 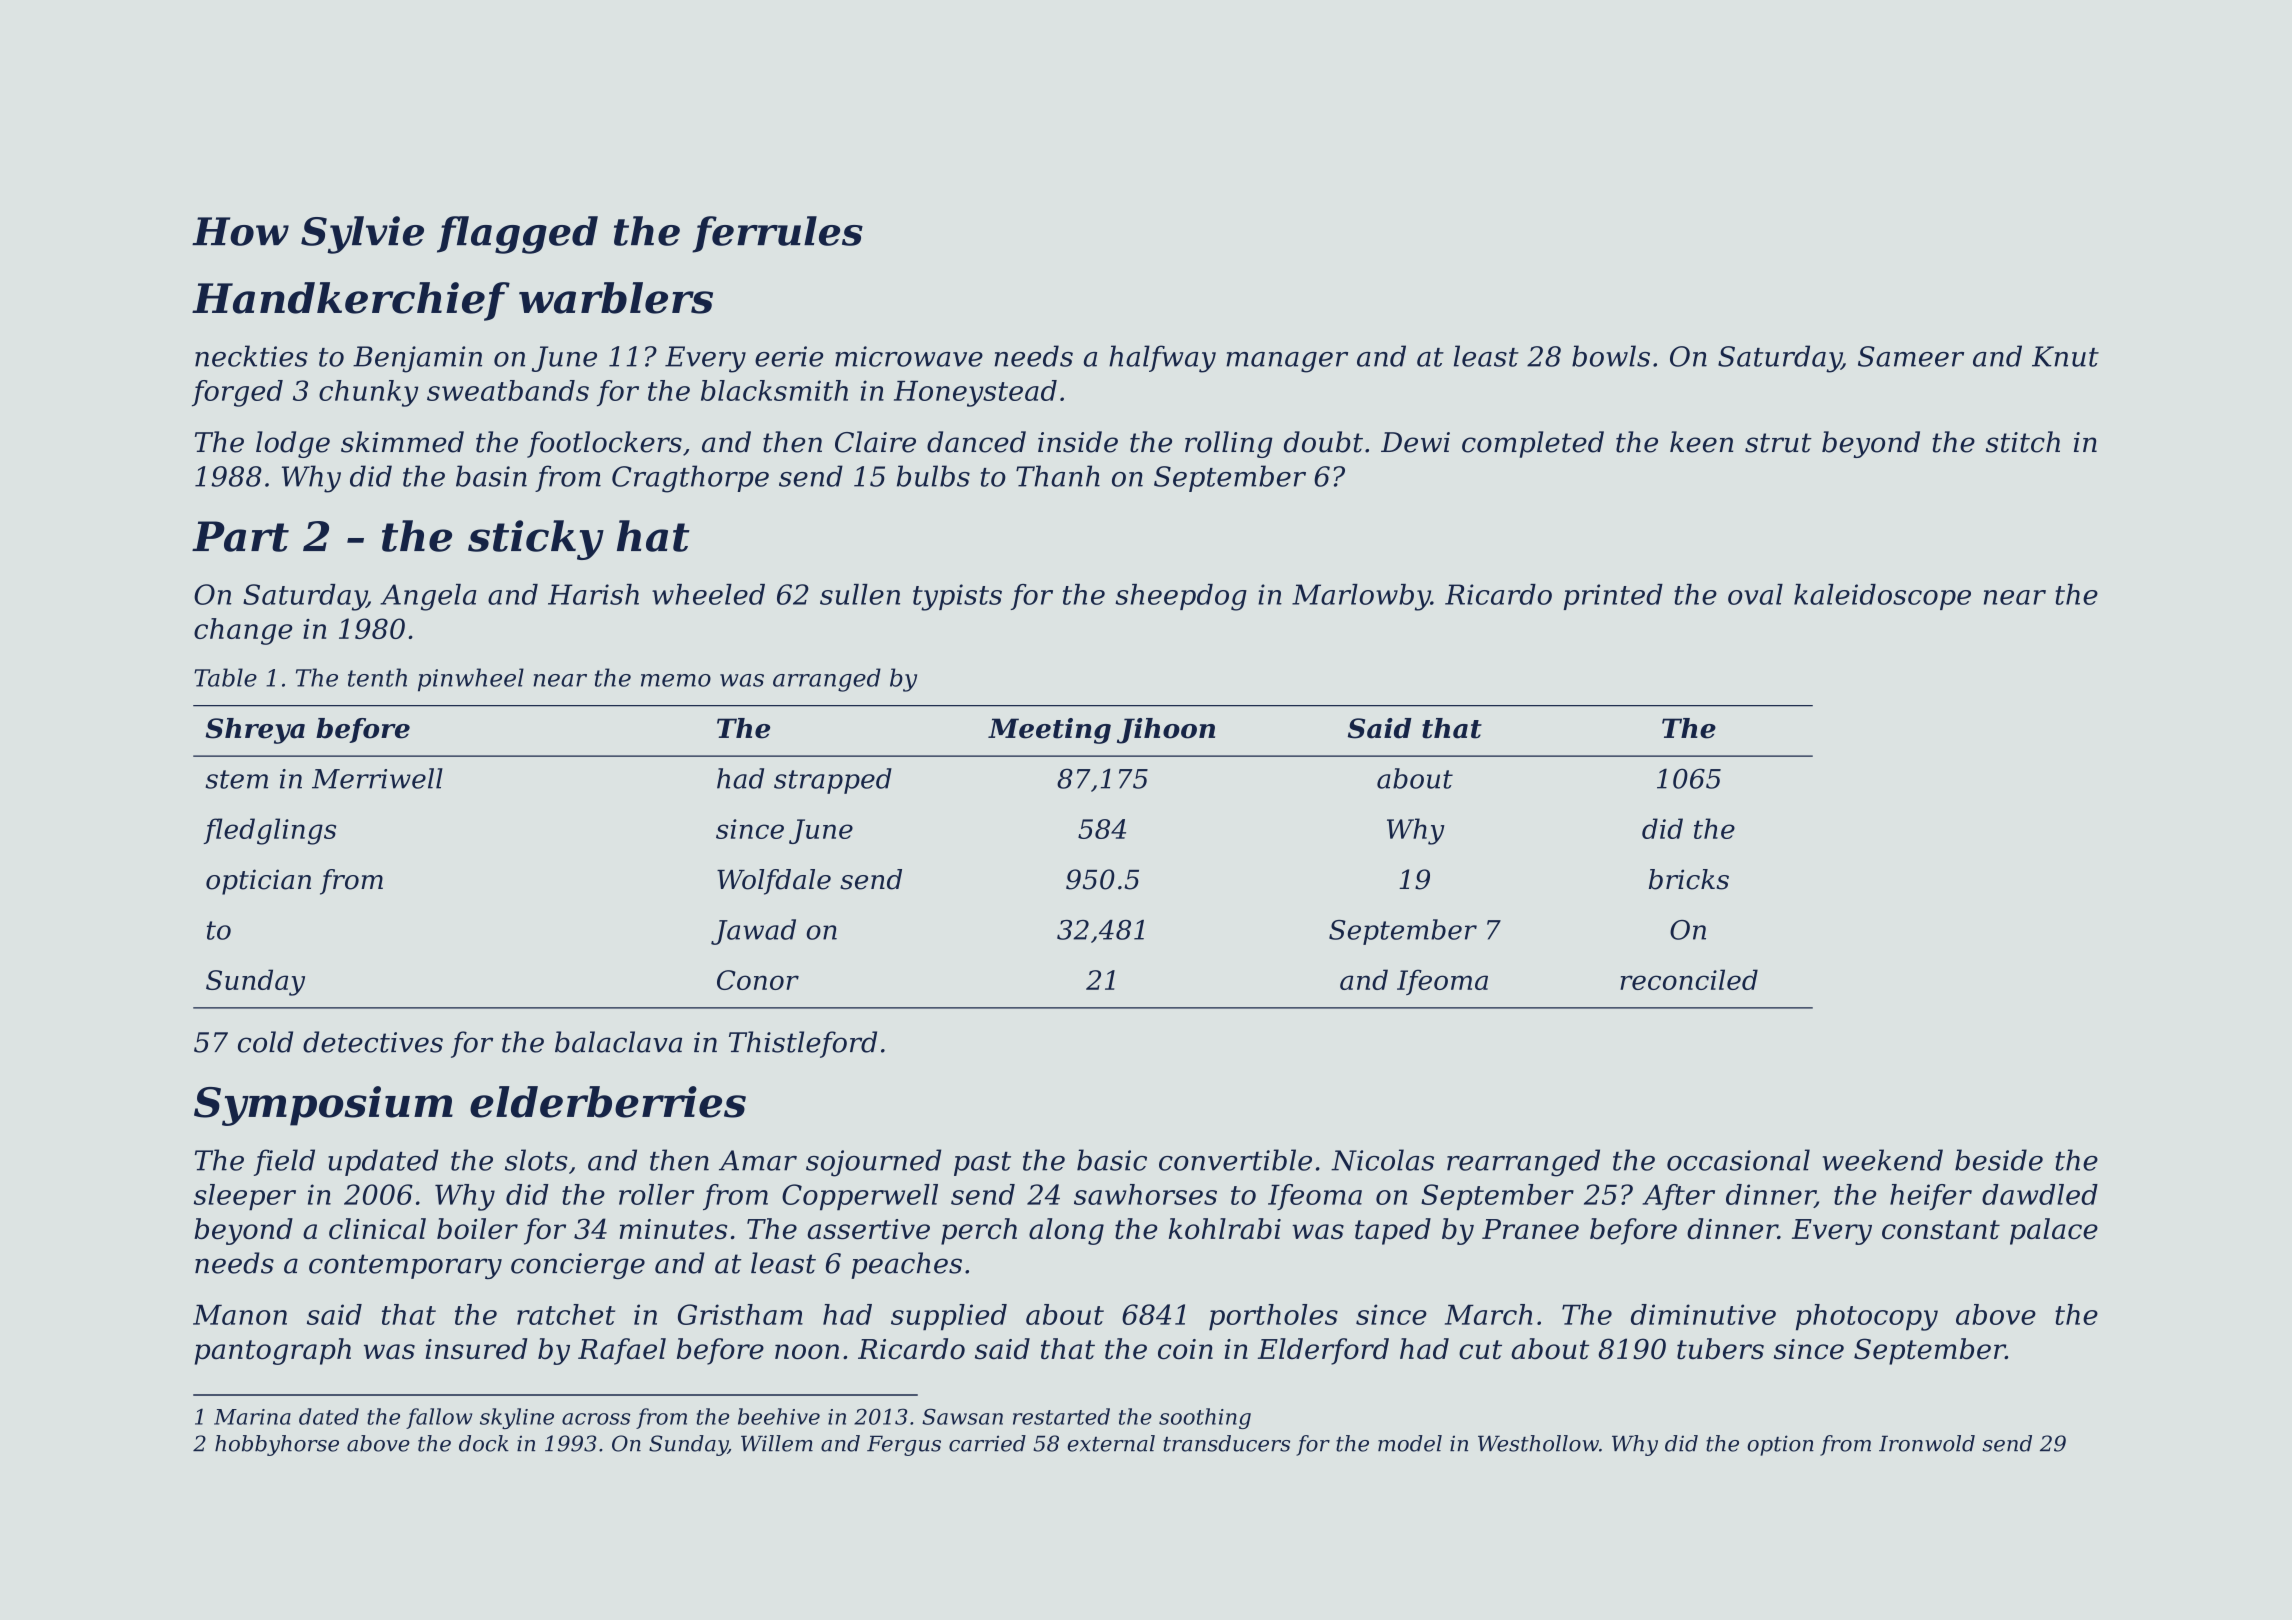 What do you see at coordinates (777, 1443) in the image?
I see `Willem` at bounding box center [777, 1443].
